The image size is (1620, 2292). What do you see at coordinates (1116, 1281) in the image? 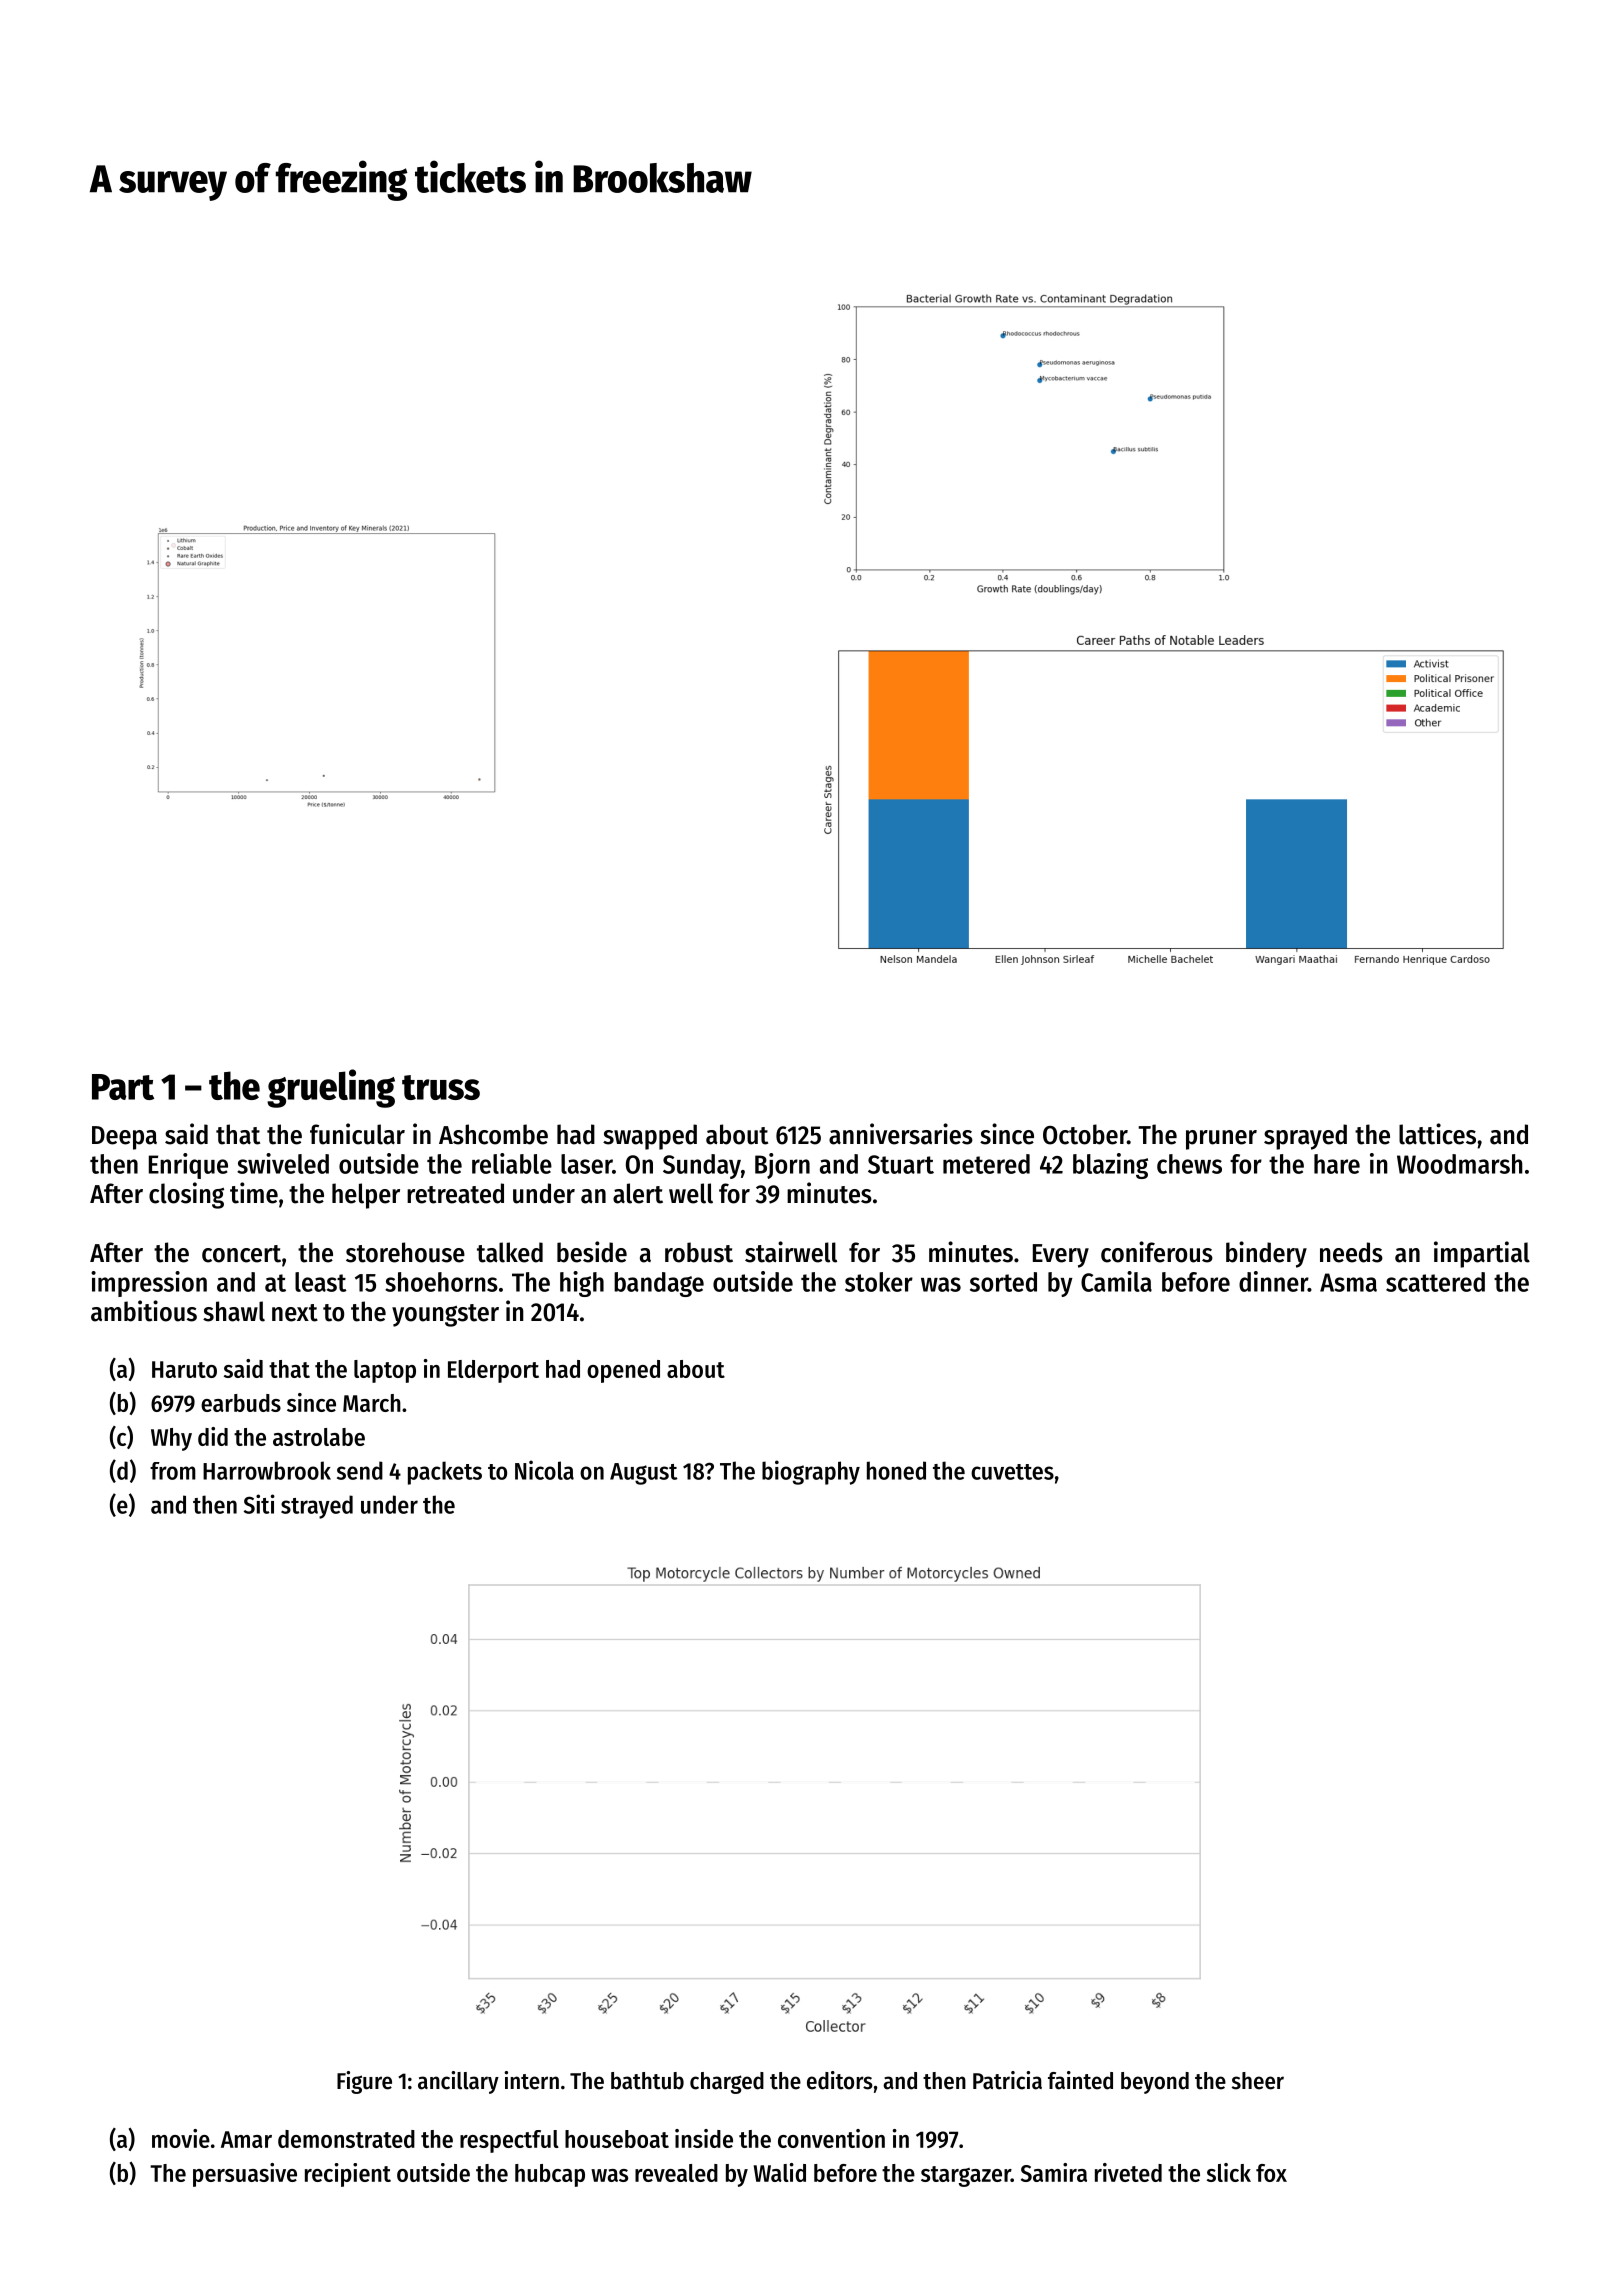
I see `Camila` at bounding box center [1116, 1281].
